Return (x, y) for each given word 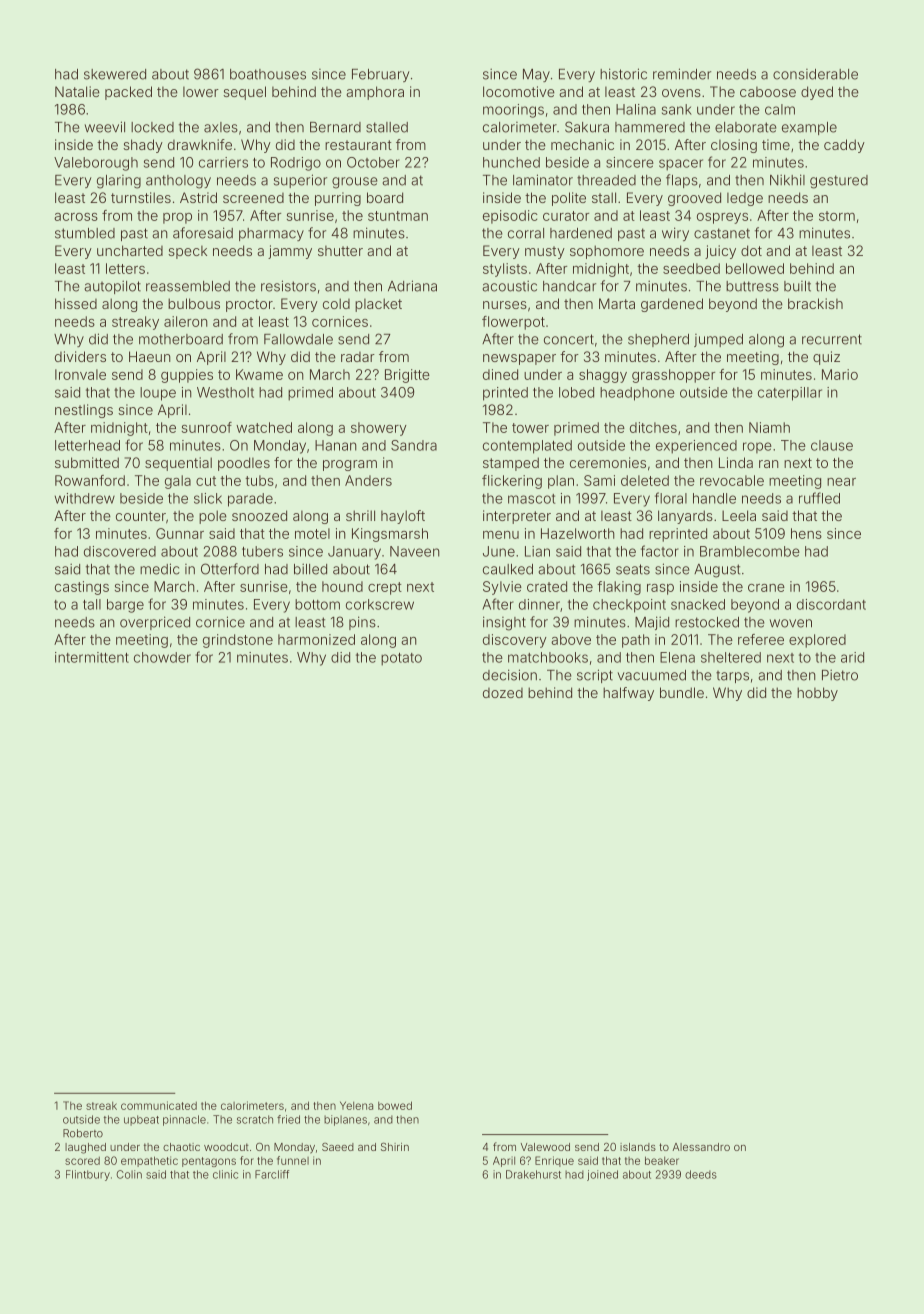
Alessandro (701, 1147)
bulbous (194, 303)
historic (623, 74)
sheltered (731, 657)
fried (288, 1119)
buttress (752, 286)
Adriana (412, 286)
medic (160, 569)
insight (504, 623)
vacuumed (652, 675)
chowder (162, 657)
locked (152, 127)
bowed (395, 1105)
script (595, 676)
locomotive (519, 91)
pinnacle (184, 1120)
